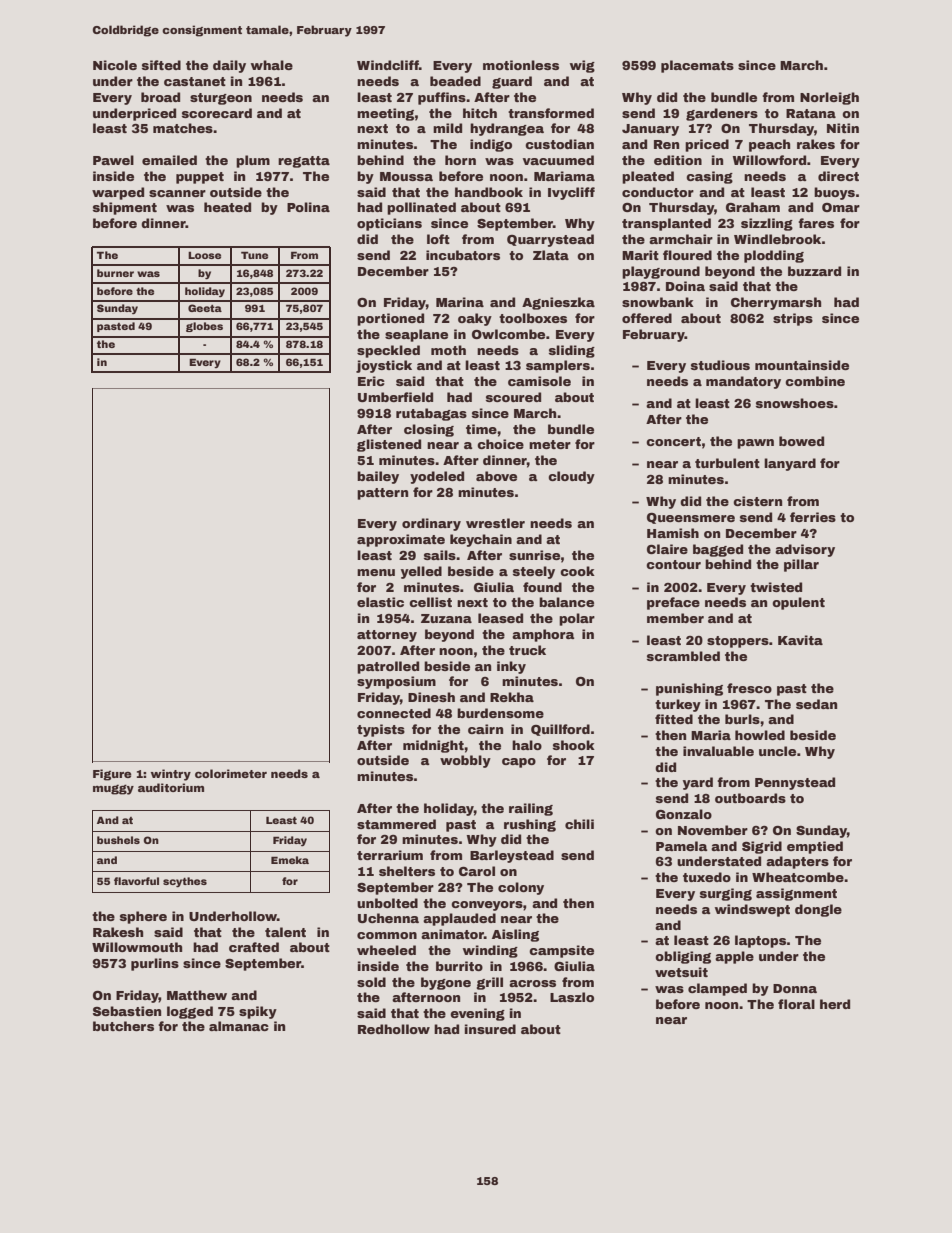  I want to click on railing, so click(531, 809).
